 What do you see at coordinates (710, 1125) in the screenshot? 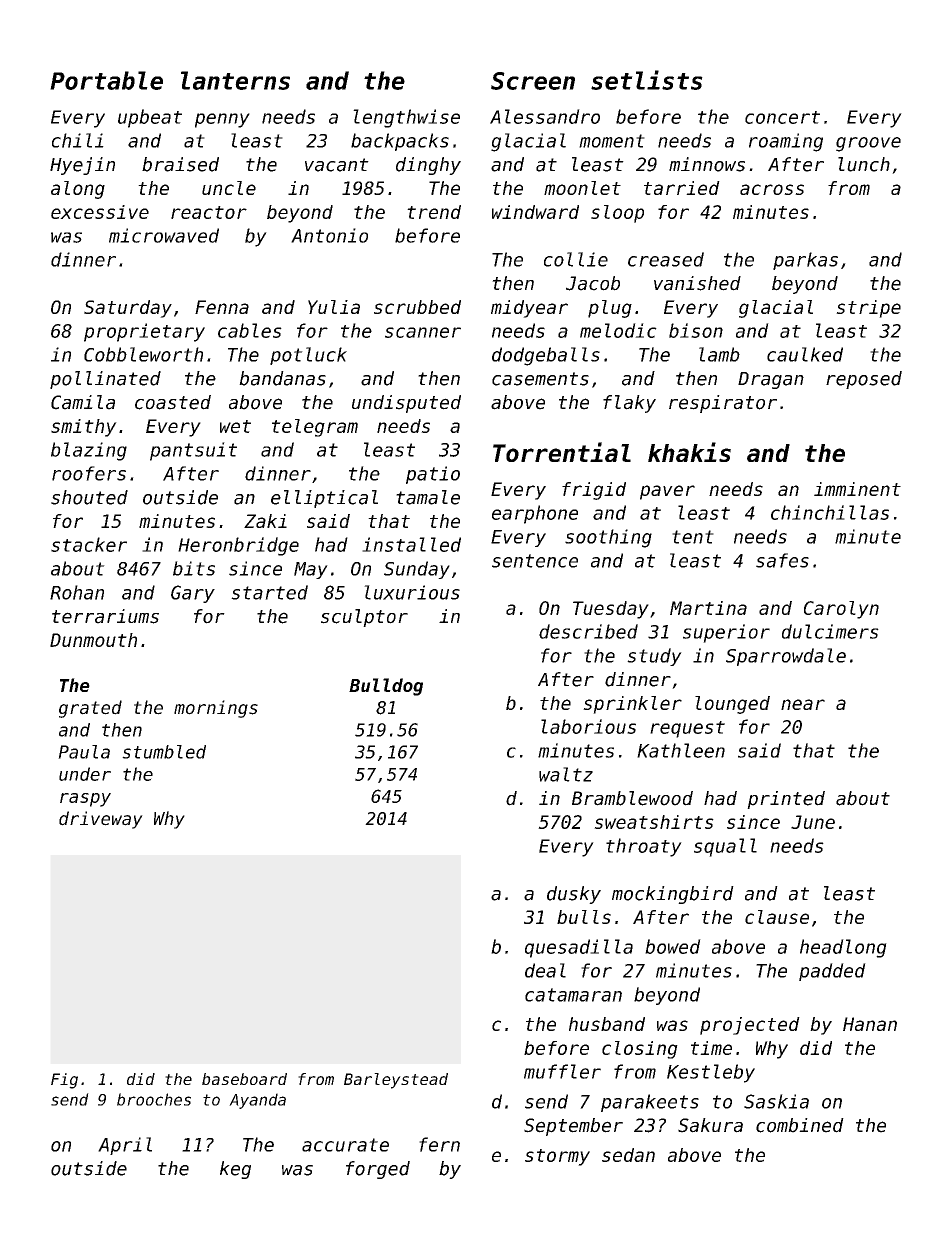
I see `Sakura` at bounding box center [710, 1125].
